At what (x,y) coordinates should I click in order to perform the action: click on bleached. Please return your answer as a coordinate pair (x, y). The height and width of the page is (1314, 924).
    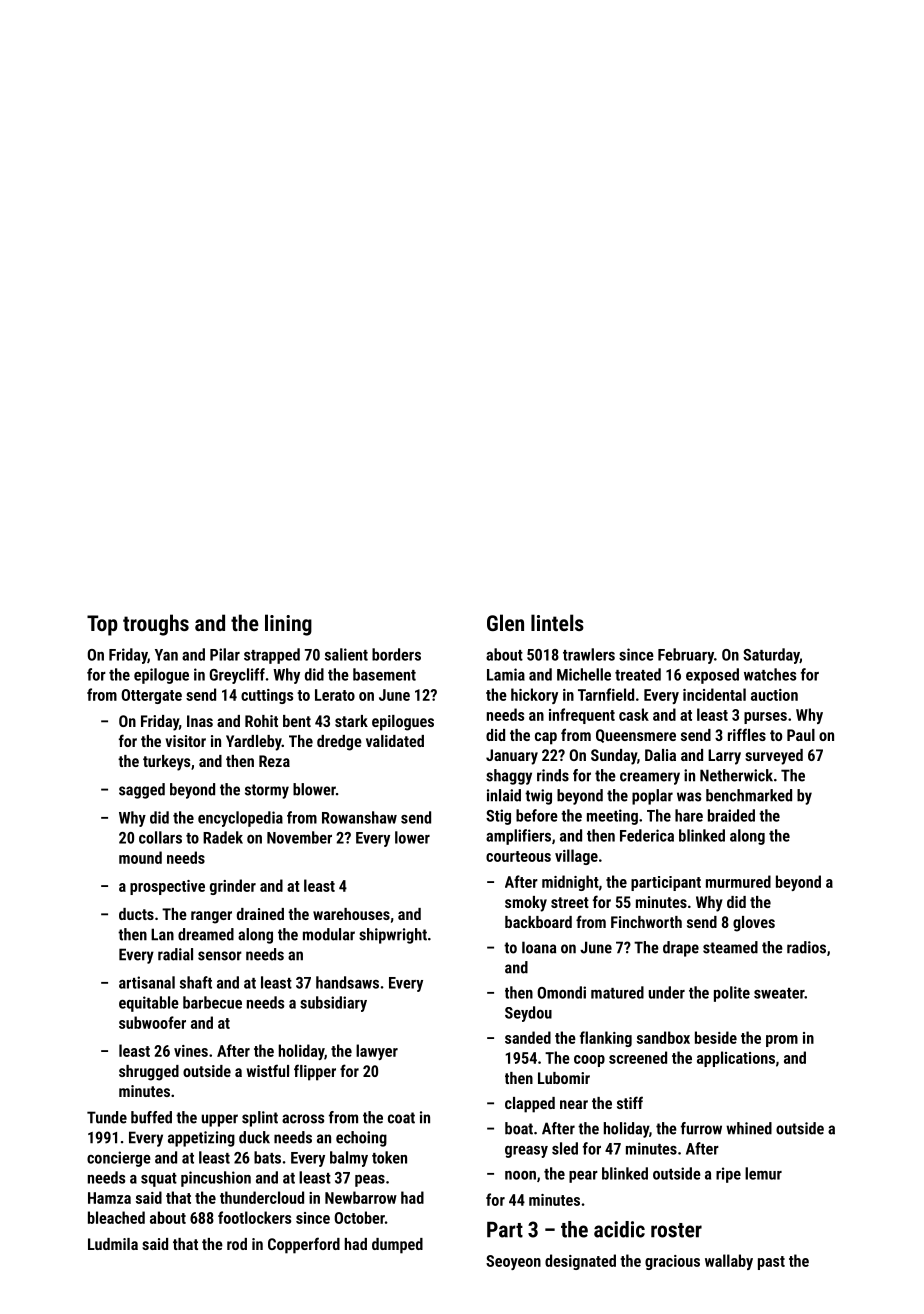
    Looking at the image, I should click on (116, 1217).
